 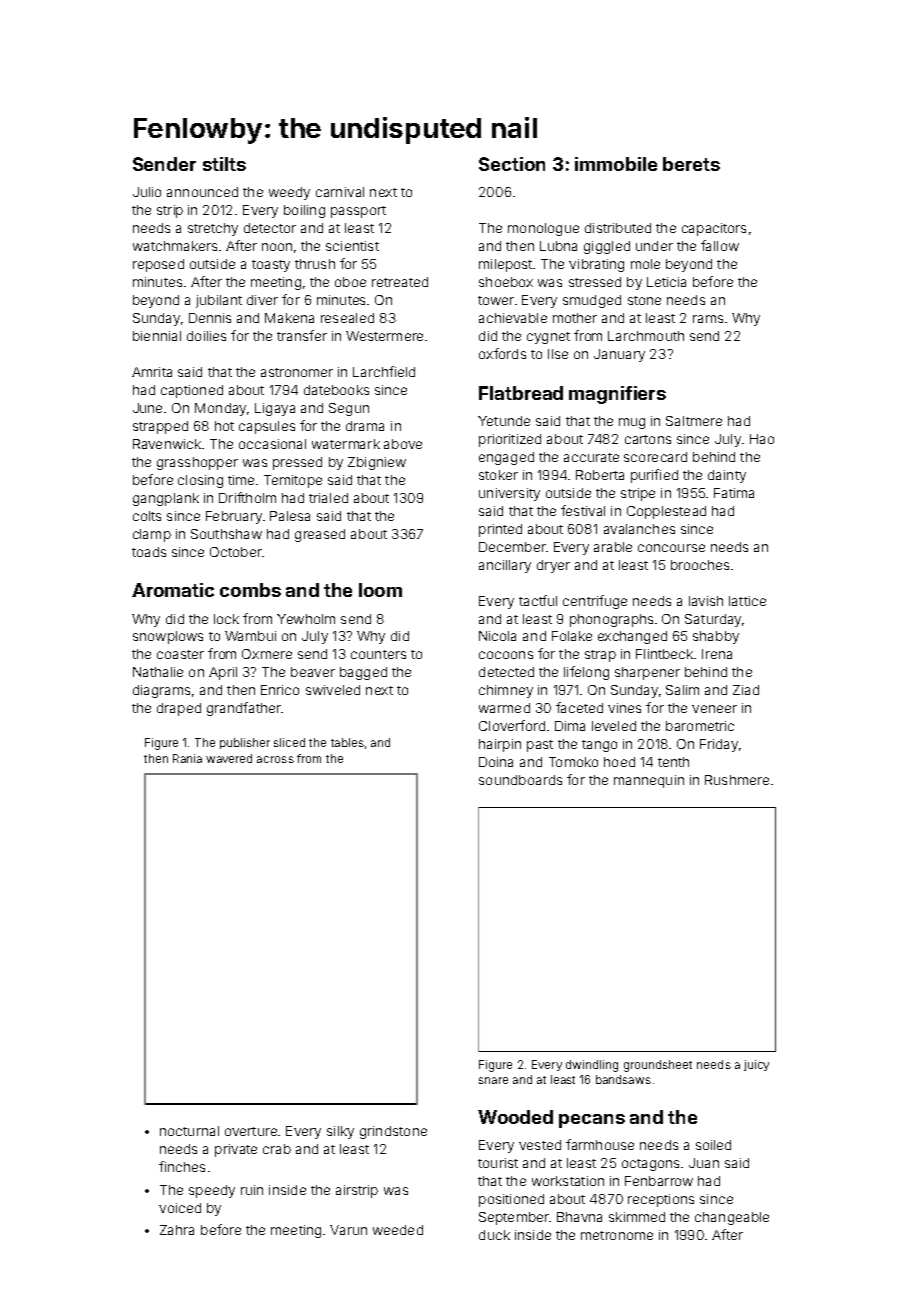 I want to click on capacitors, so click(x=714, y=229).
